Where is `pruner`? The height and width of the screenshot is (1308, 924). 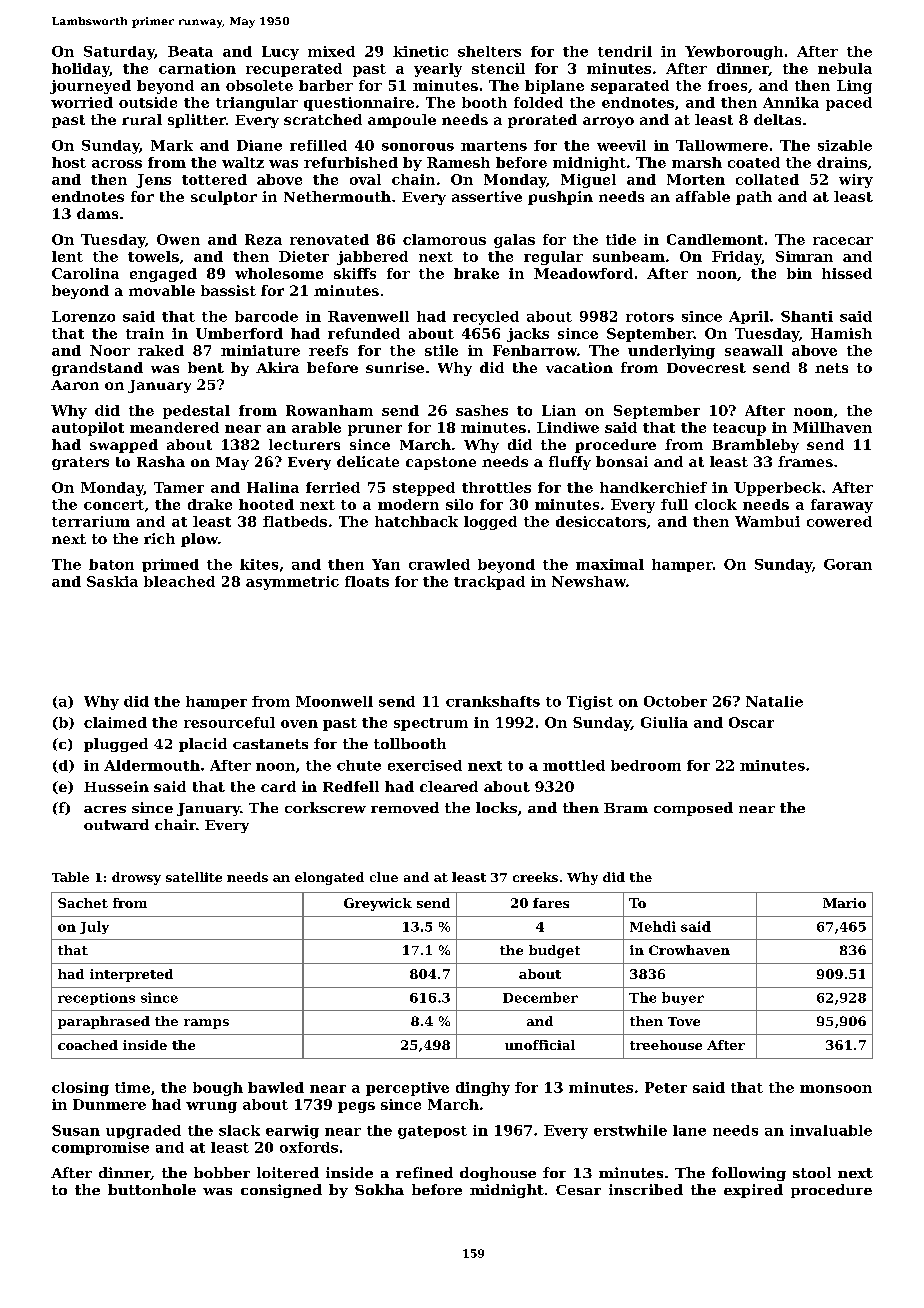
pruner is located at coordinates (375, 430).
